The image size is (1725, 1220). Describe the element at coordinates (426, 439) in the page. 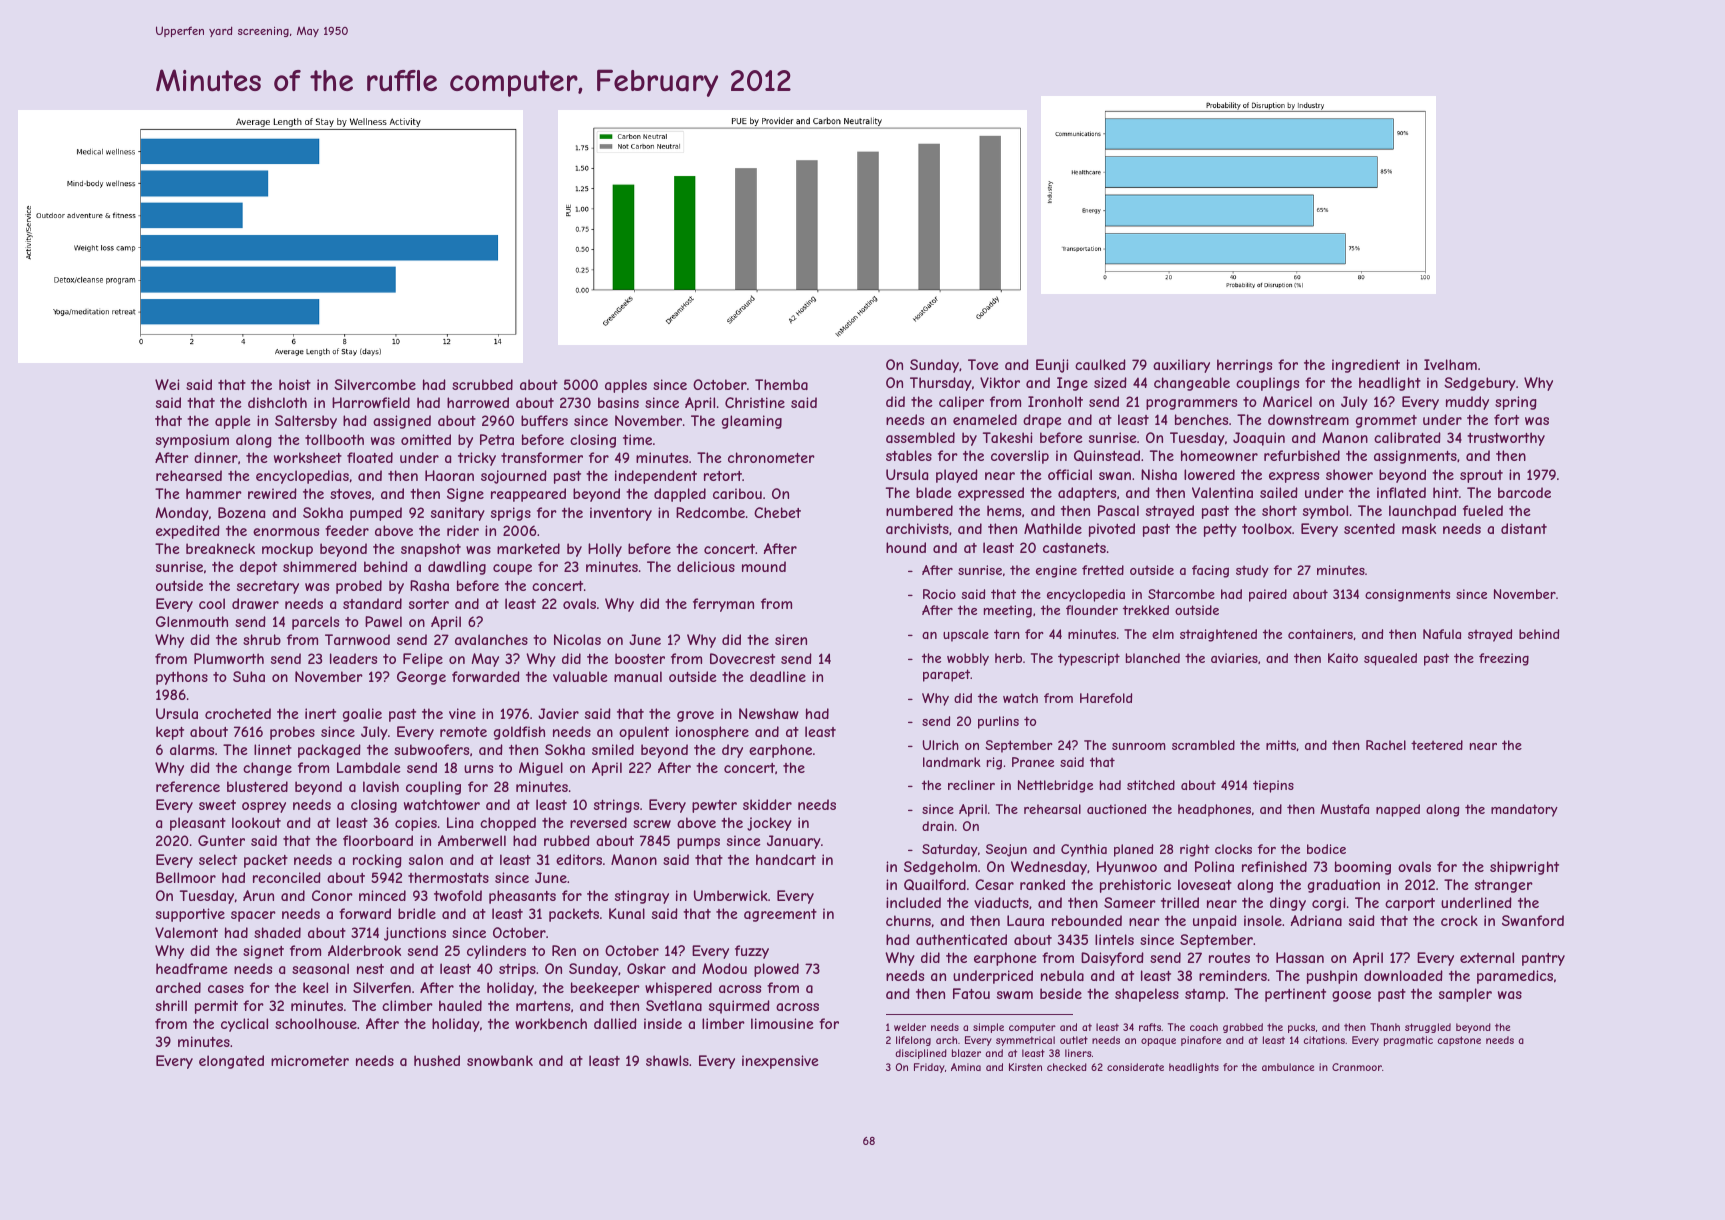

I see `omitted` at that location.
